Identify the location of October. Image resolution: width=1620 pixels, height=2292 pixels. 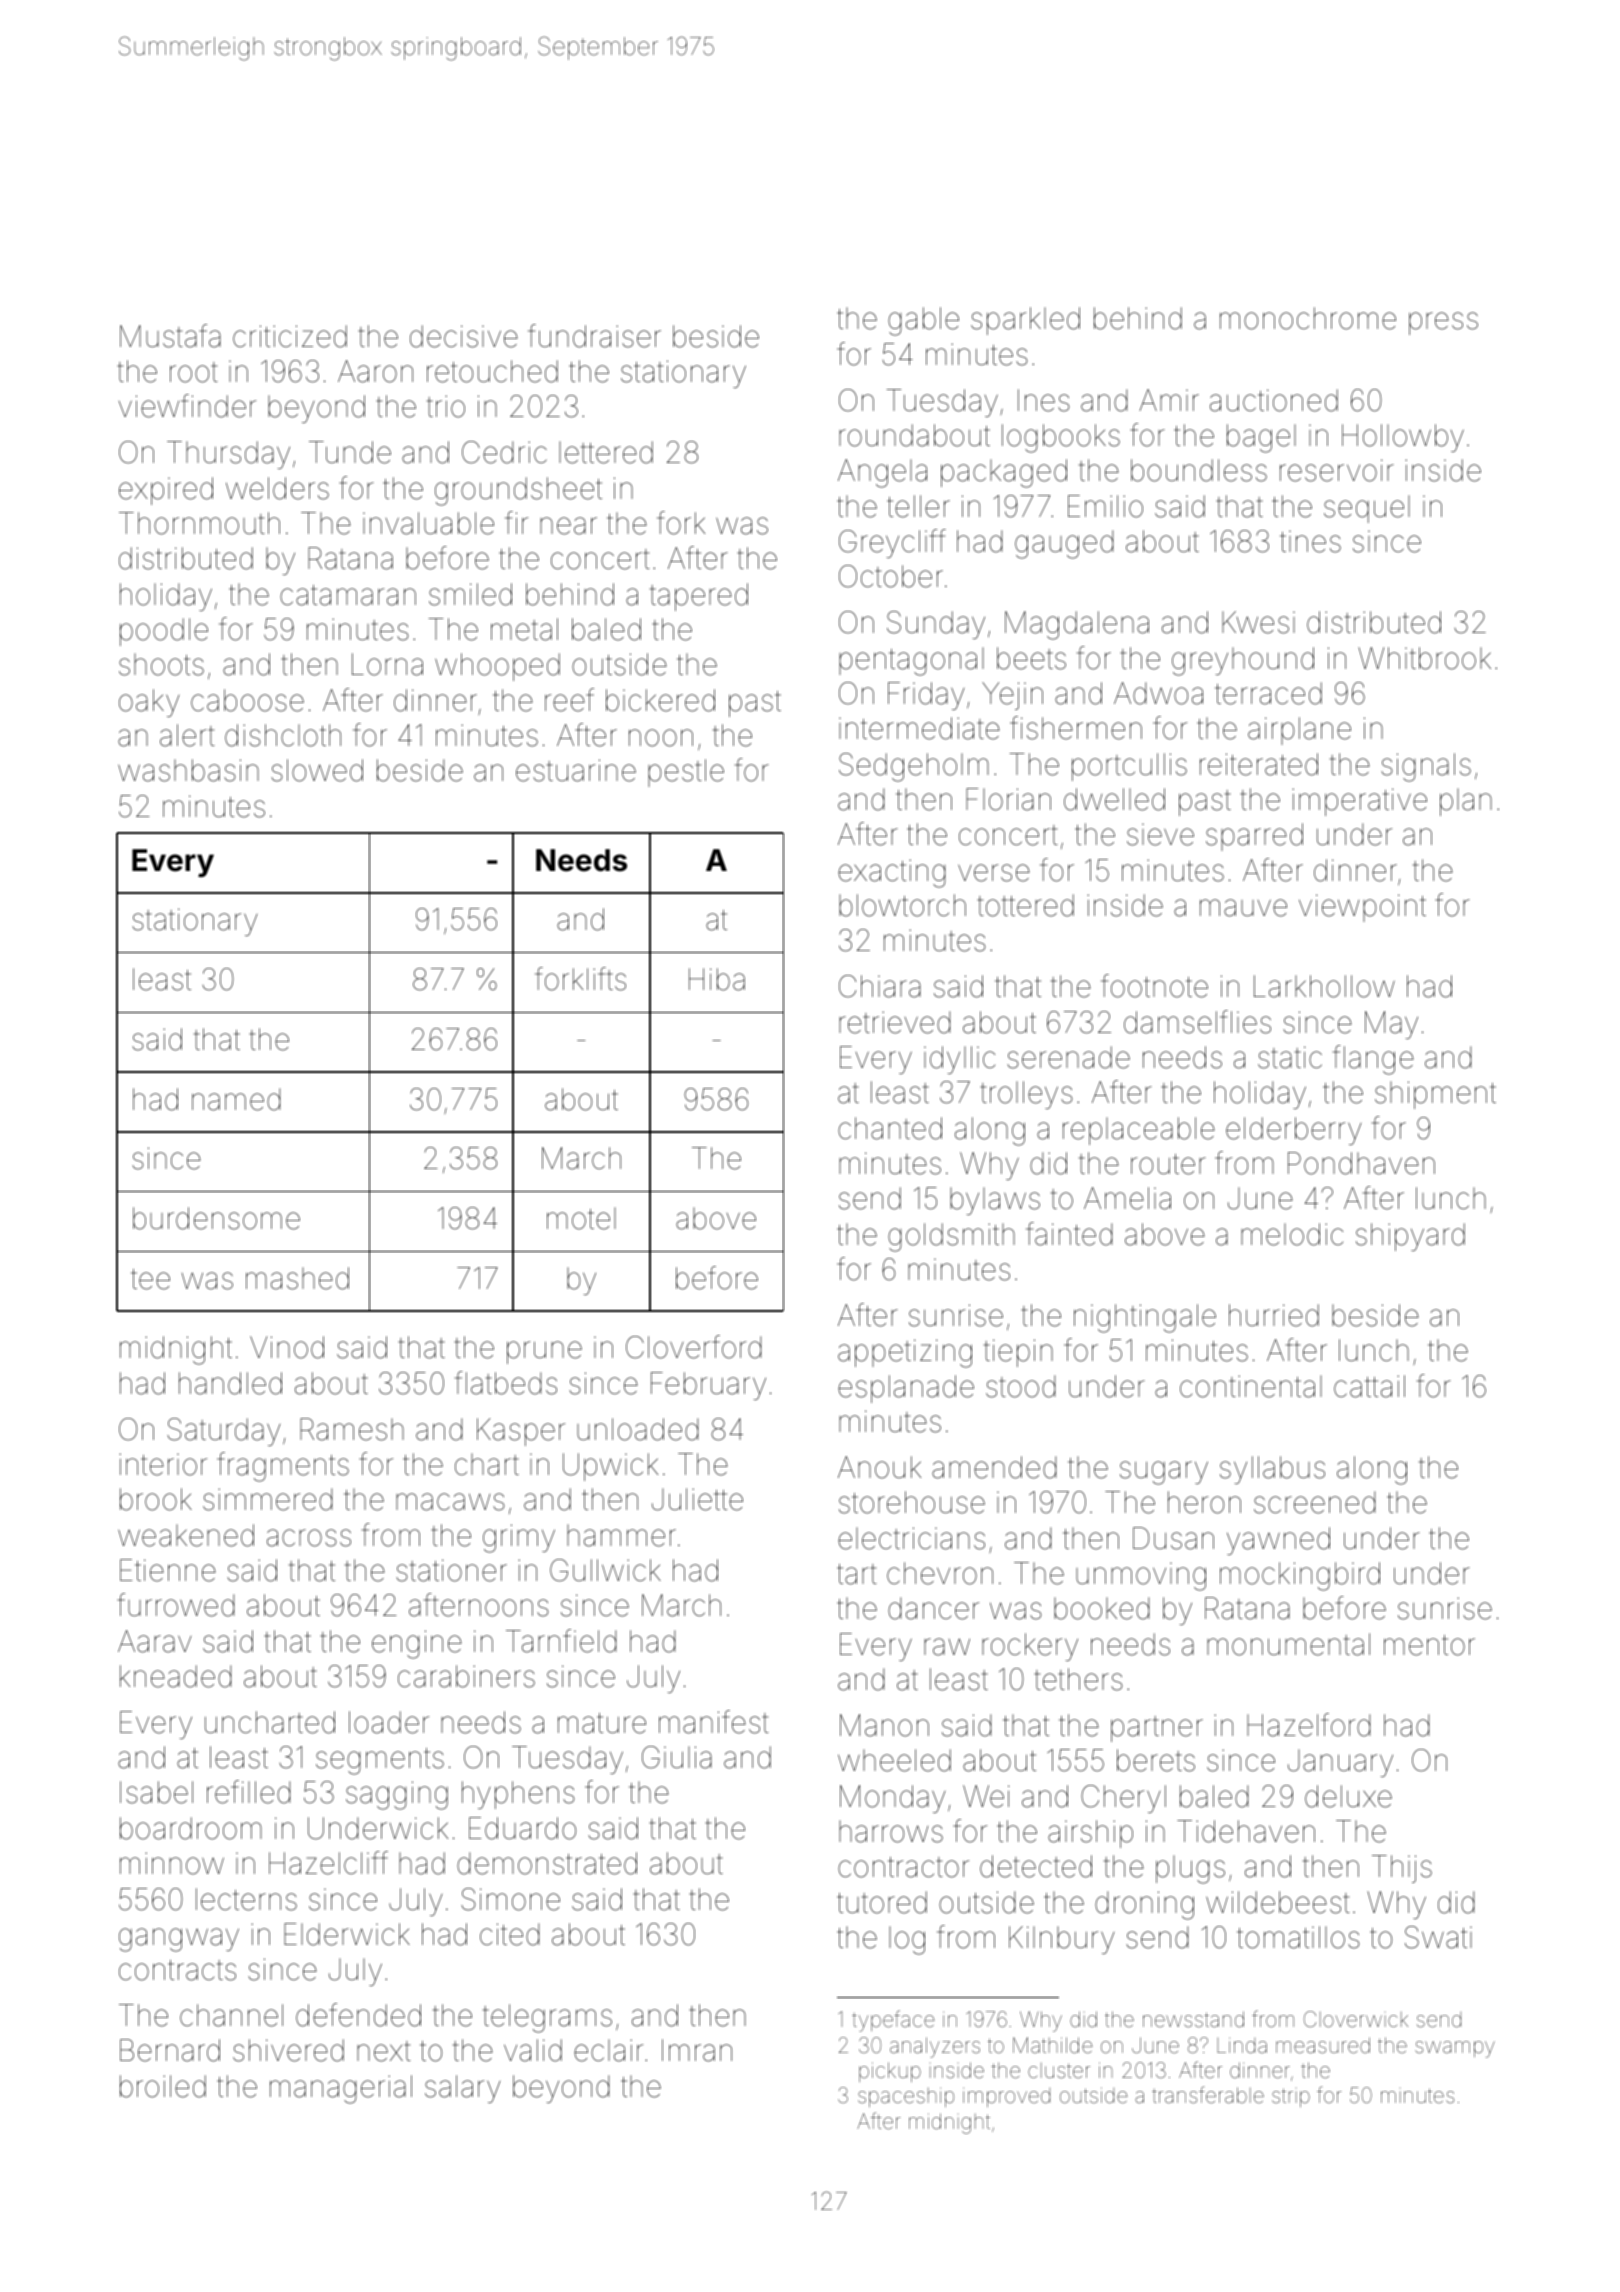
(891, 576).
